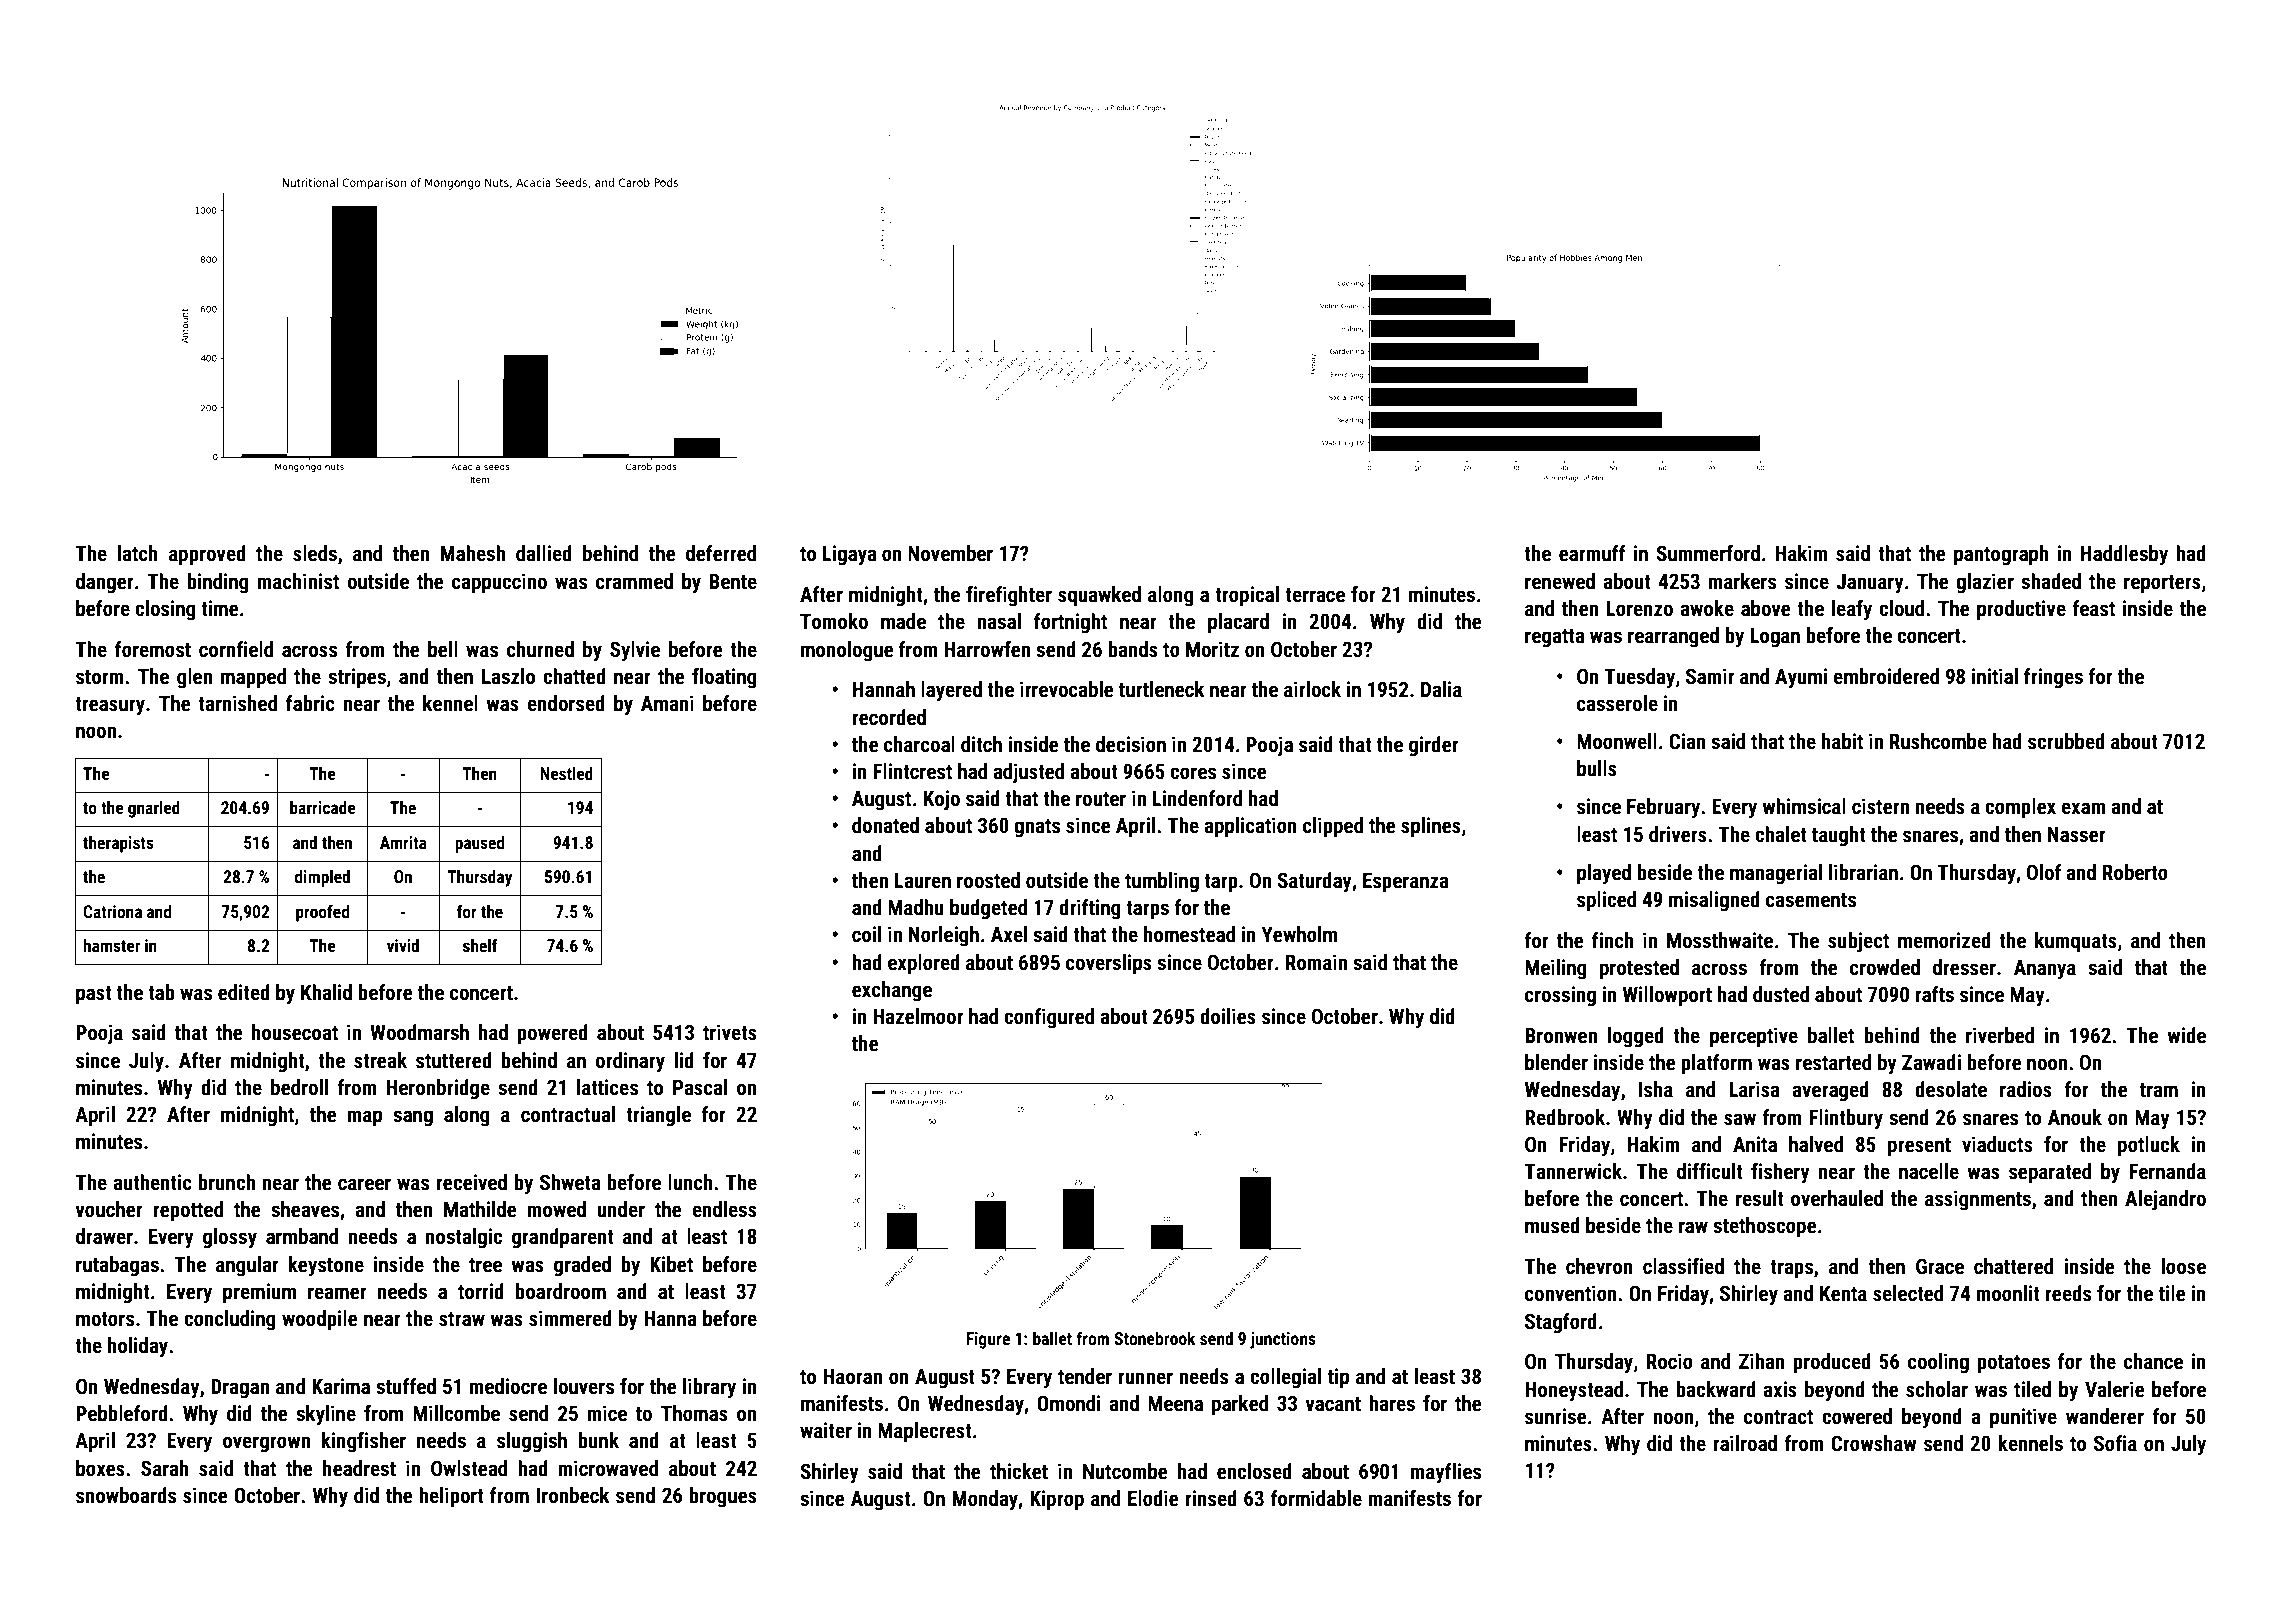 The width and height of the image is (2282, 1614). Describe the element at coordinates (188, 1211) in the image. I see `repotted` at that location.
